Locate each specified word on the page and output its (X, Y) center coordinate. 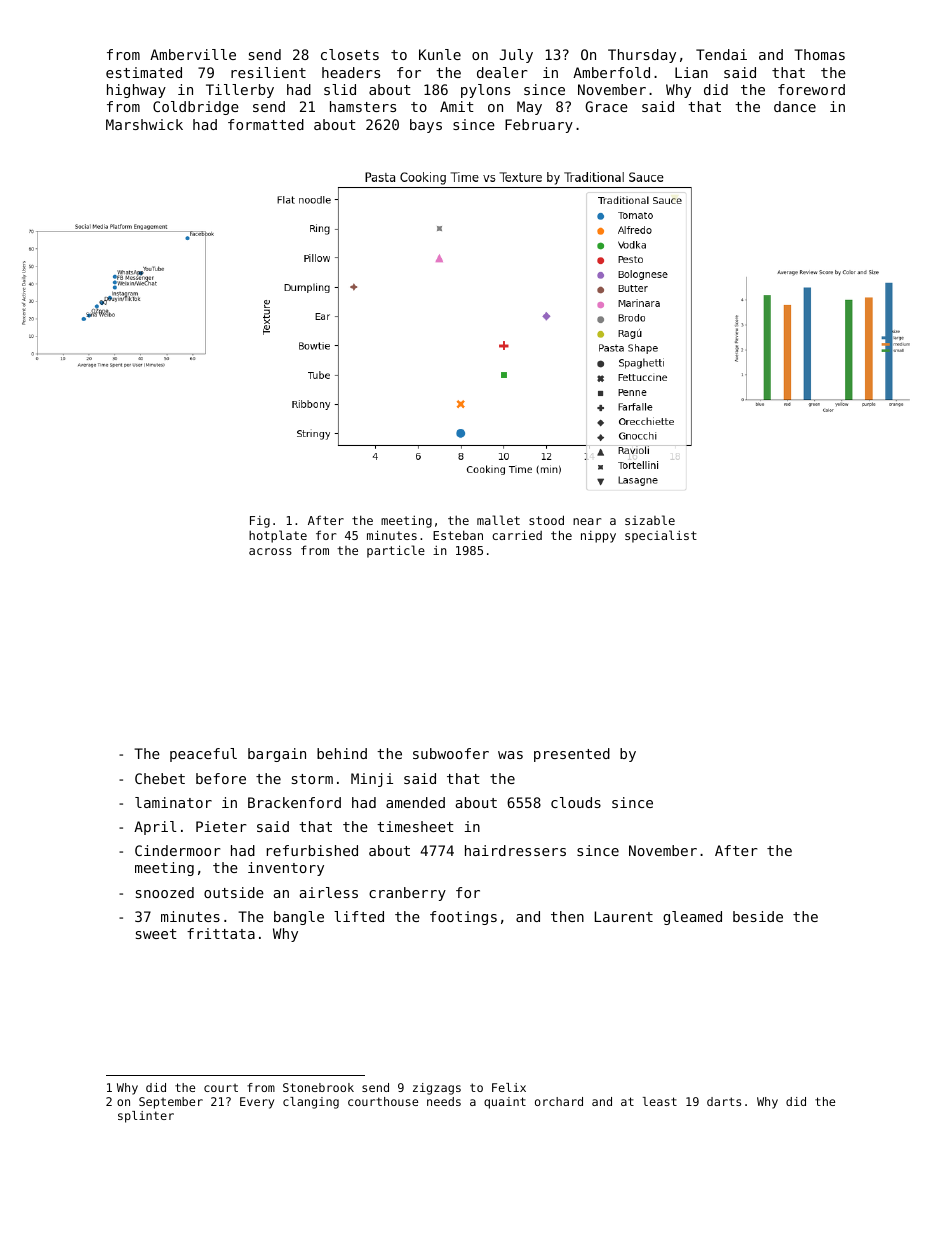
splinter (146, 1117)
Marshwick (144, 124)
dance (795, 106)
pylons (485, 91)
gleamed (692, 918)
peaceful (203, 755)
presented (572, 755)
